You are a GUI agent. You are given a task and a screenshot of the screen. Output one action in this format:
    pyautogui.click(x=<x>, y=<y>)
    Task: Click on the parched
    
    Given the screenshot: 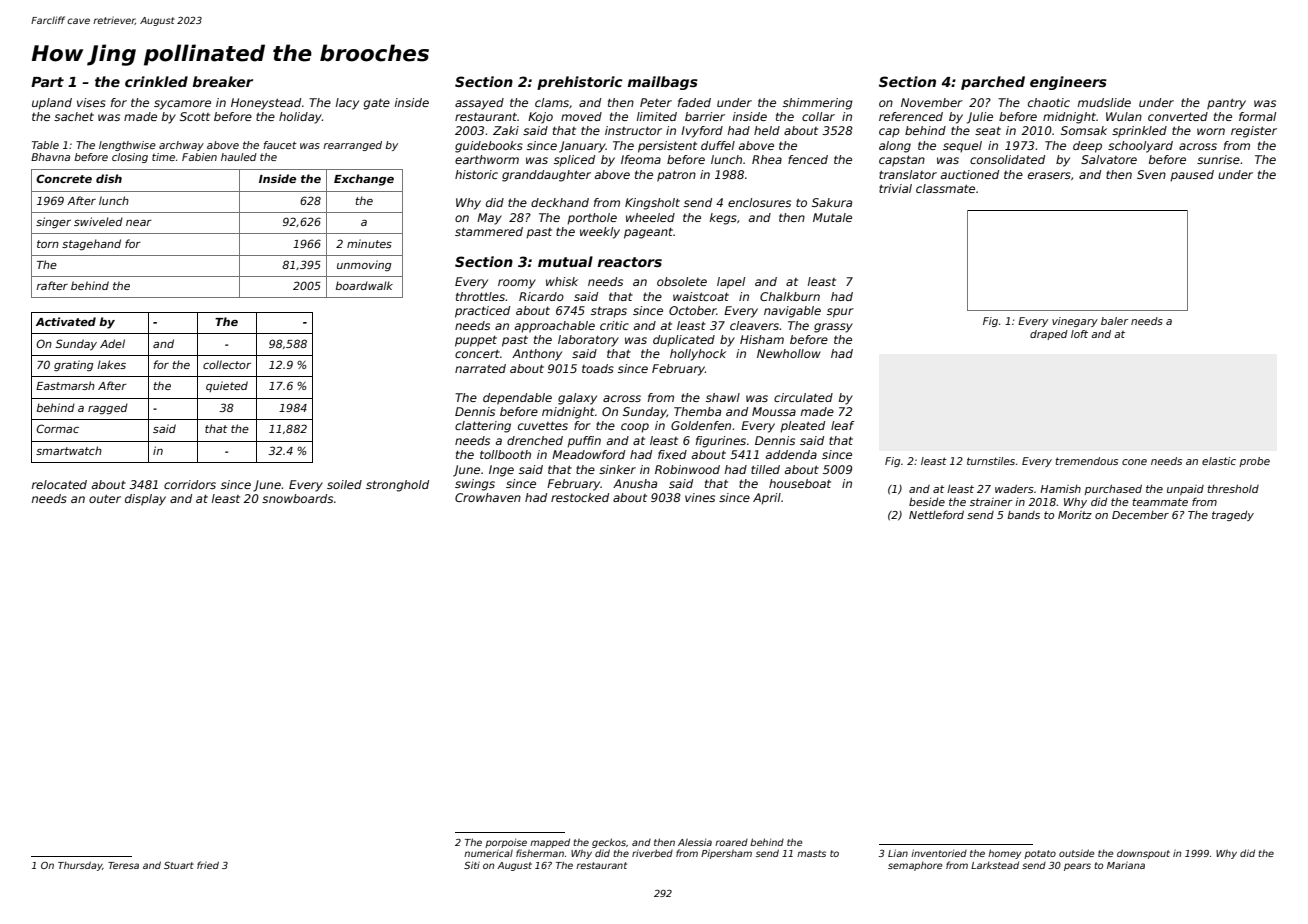 What is the action you would take?
    pyautogui.click(x=993, y=83)
